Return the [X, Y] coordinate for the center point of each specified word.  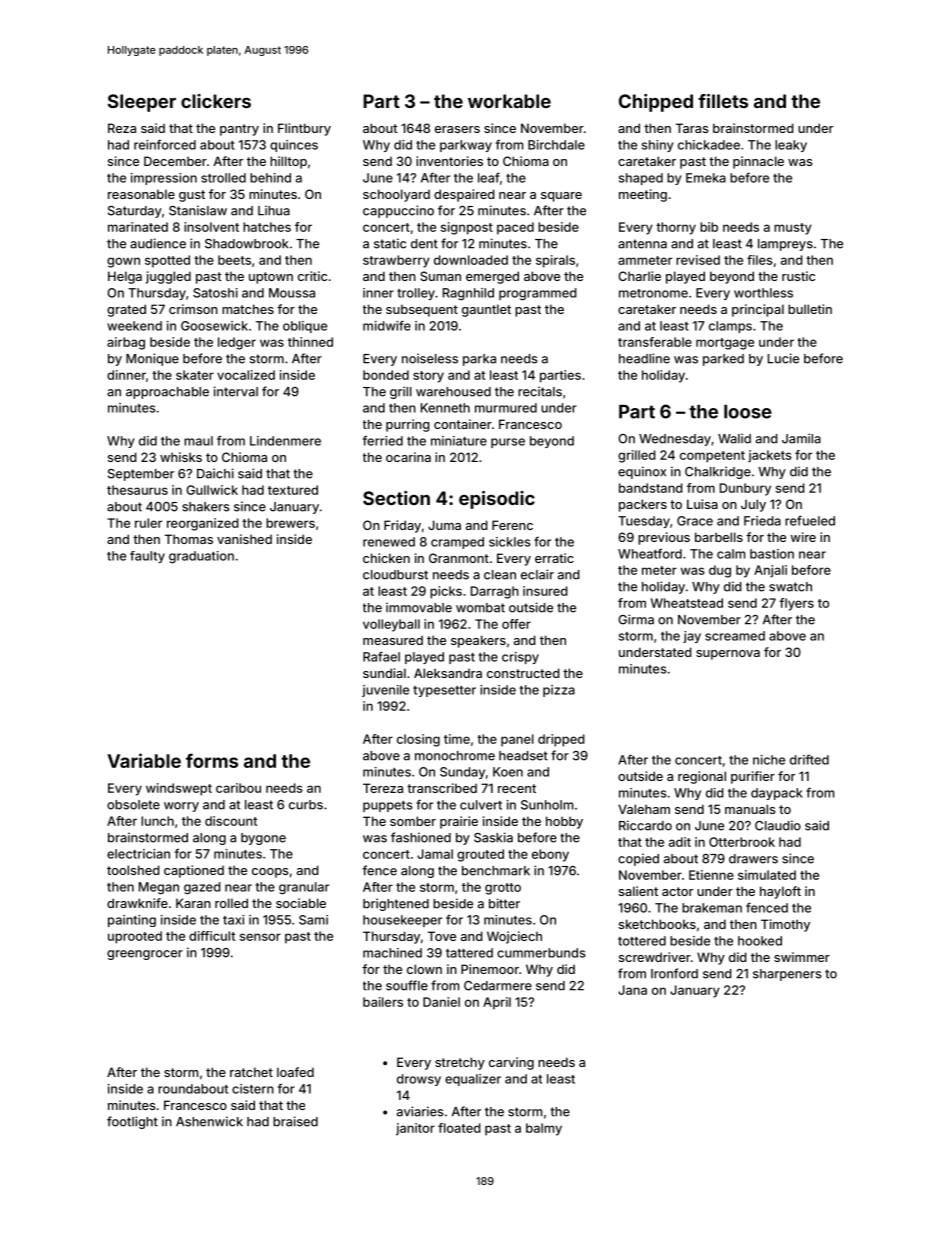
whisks [181, 457]
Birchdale [556, 145]
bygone [263, 839]
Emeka [706, 178]
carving [511, 1063]
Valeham [644, 809]
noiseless [430, 358]
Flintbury [304, 129]
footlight [132, 1122]
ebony [550, 855]
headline [644, 358]
